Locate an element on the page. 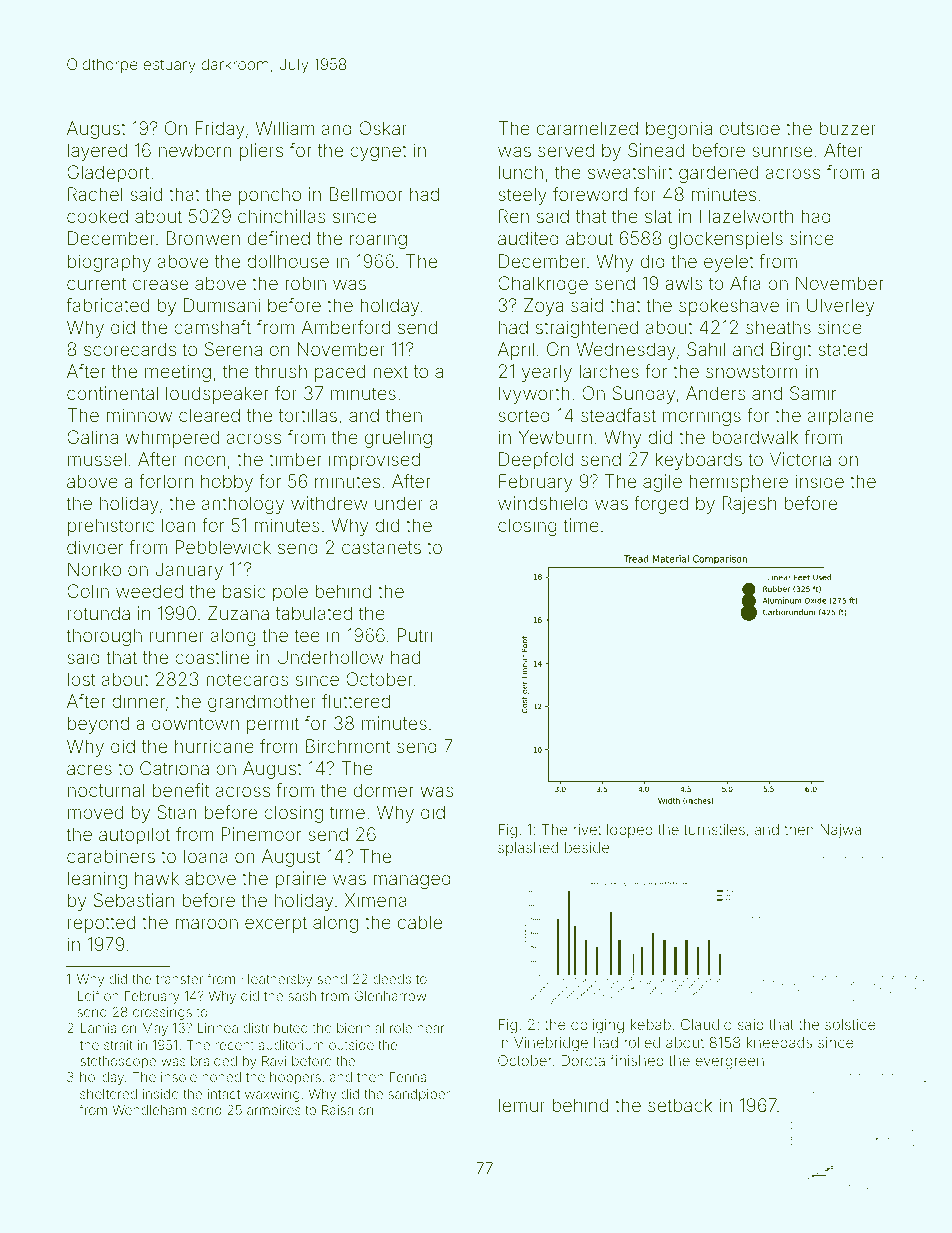 The height and width of the image is (1233, 952). lemur is located at coordinates (522, 1105).
